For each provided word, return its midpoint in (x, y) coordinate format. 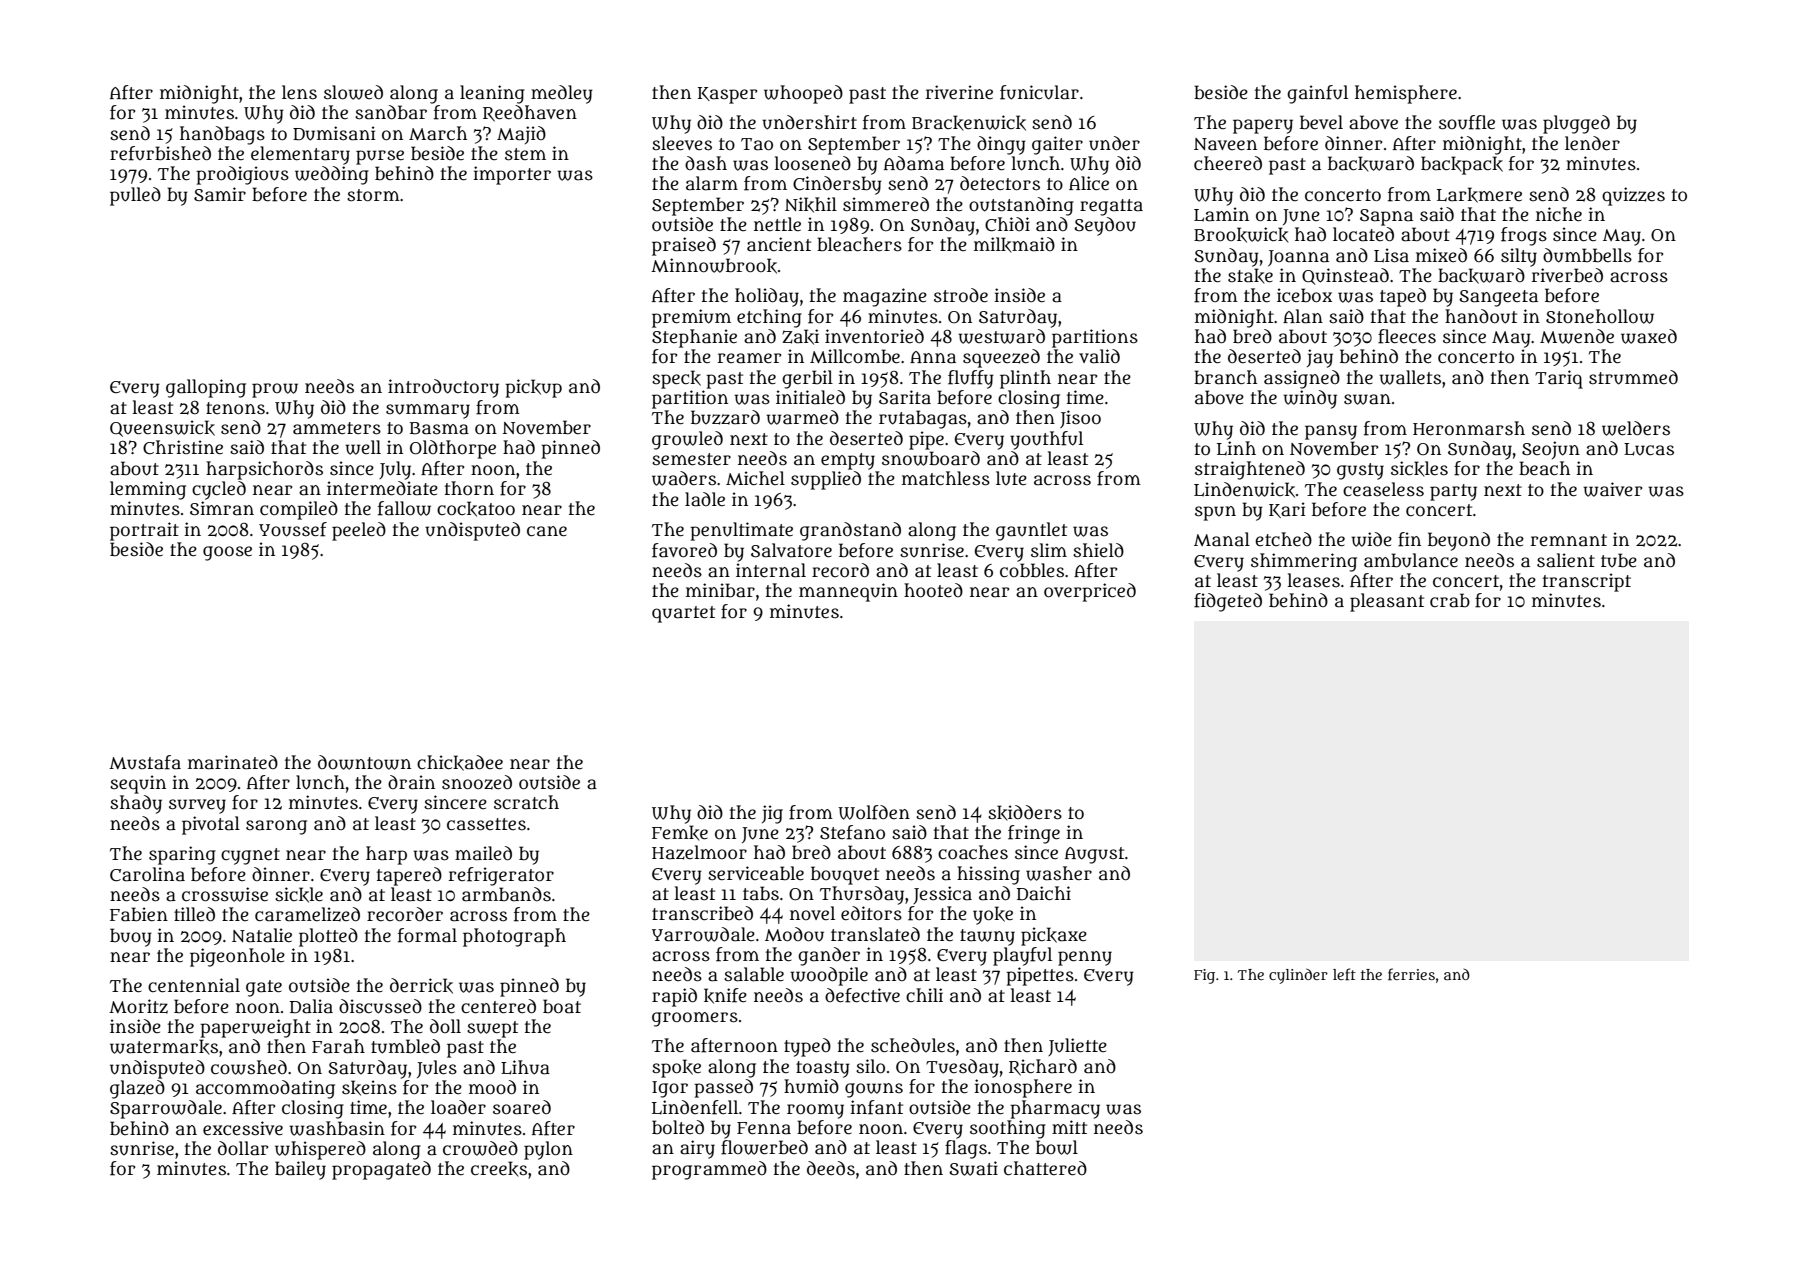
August (1094, 855)
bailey (300, 1170)
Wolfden (874, 812)
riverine (959, 92)
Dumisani (334, 133)
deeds (831, 1168)
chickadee (460, 763)
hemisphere (1406, 94)
